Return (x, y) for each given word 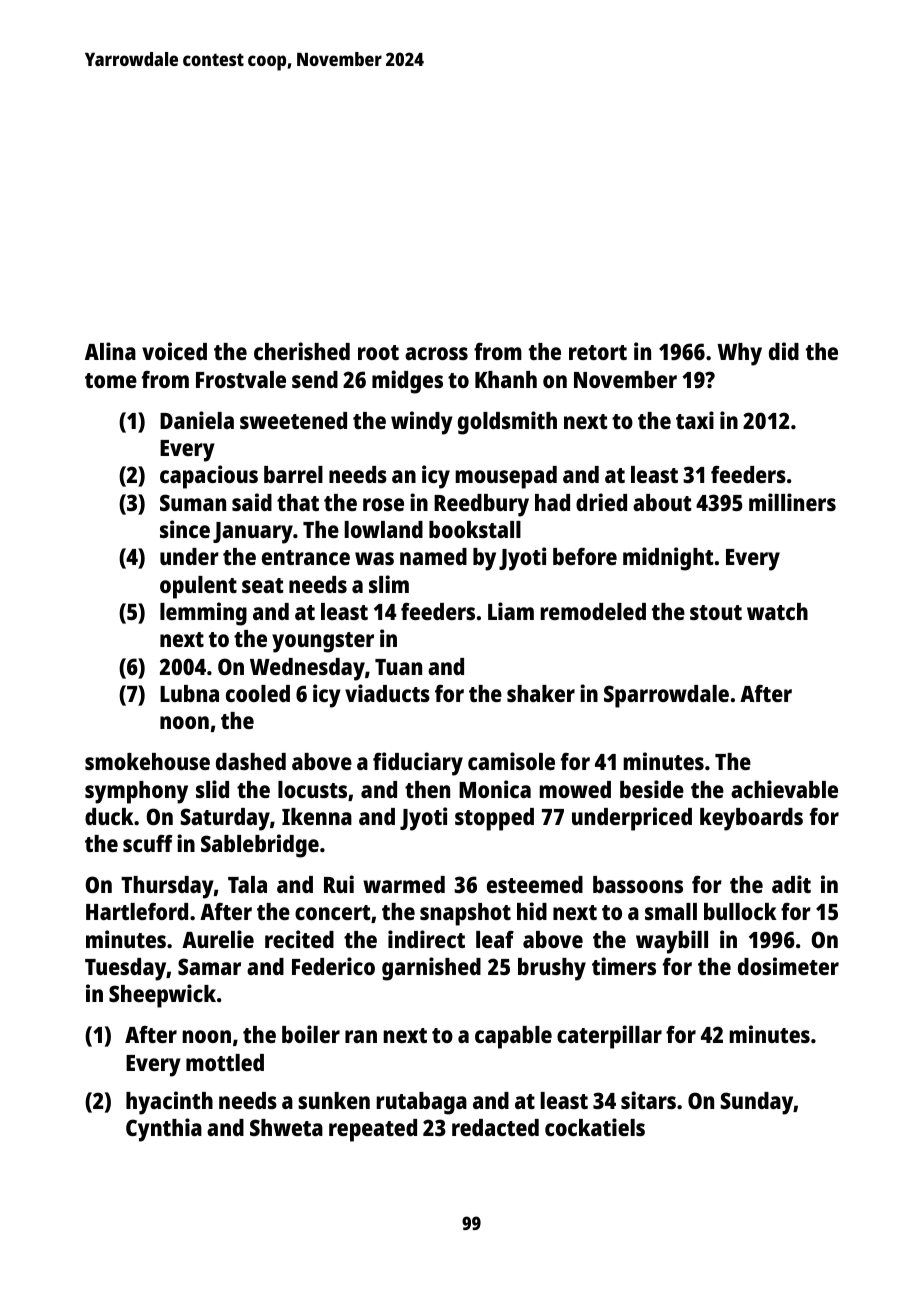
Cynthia (164, 1130)
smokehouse (147, 761)
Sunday (757, 1103)
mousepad (506, 477)
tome (111, 380)
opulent (198, 587)
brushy (552, 969)
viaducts (387, 693)
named (433, 556)
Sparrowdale (666, 696)
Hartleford (137, 911)
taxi (695, 420)
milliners (792, 502)
